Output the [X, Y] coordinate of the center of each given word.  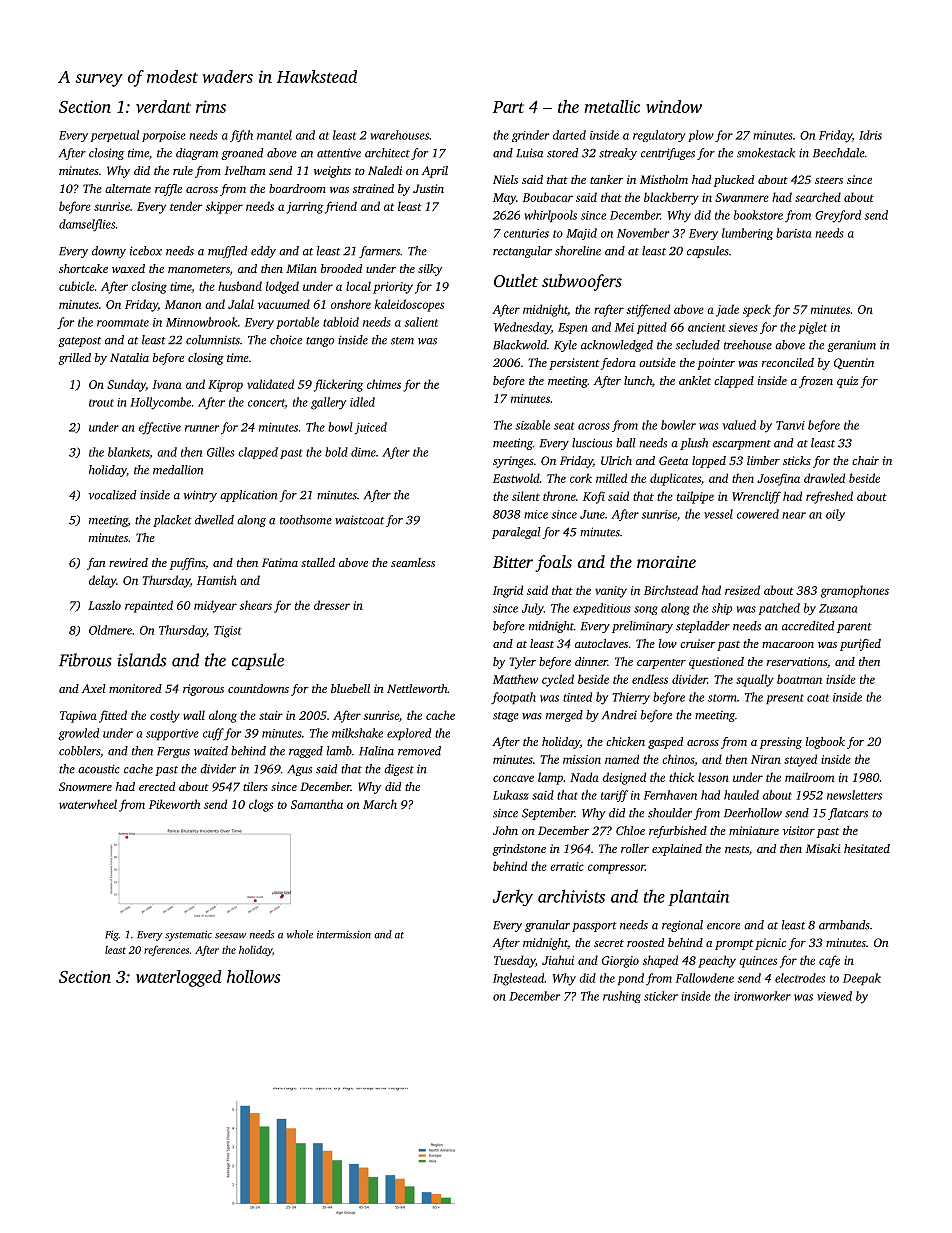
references [166, 950]
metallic [612, 106]
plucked [734, 181]
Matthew [515, 679]
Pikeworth [174, 804]
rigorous [203, 690]
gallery [328, 403]
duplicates [675, 479]
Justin [428, 188]
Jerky [513, 897]
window [674, 106]
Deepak [862, 979]
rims [211, 106]
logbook [825, 743]
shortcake [83, 268]
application [248, 496]
